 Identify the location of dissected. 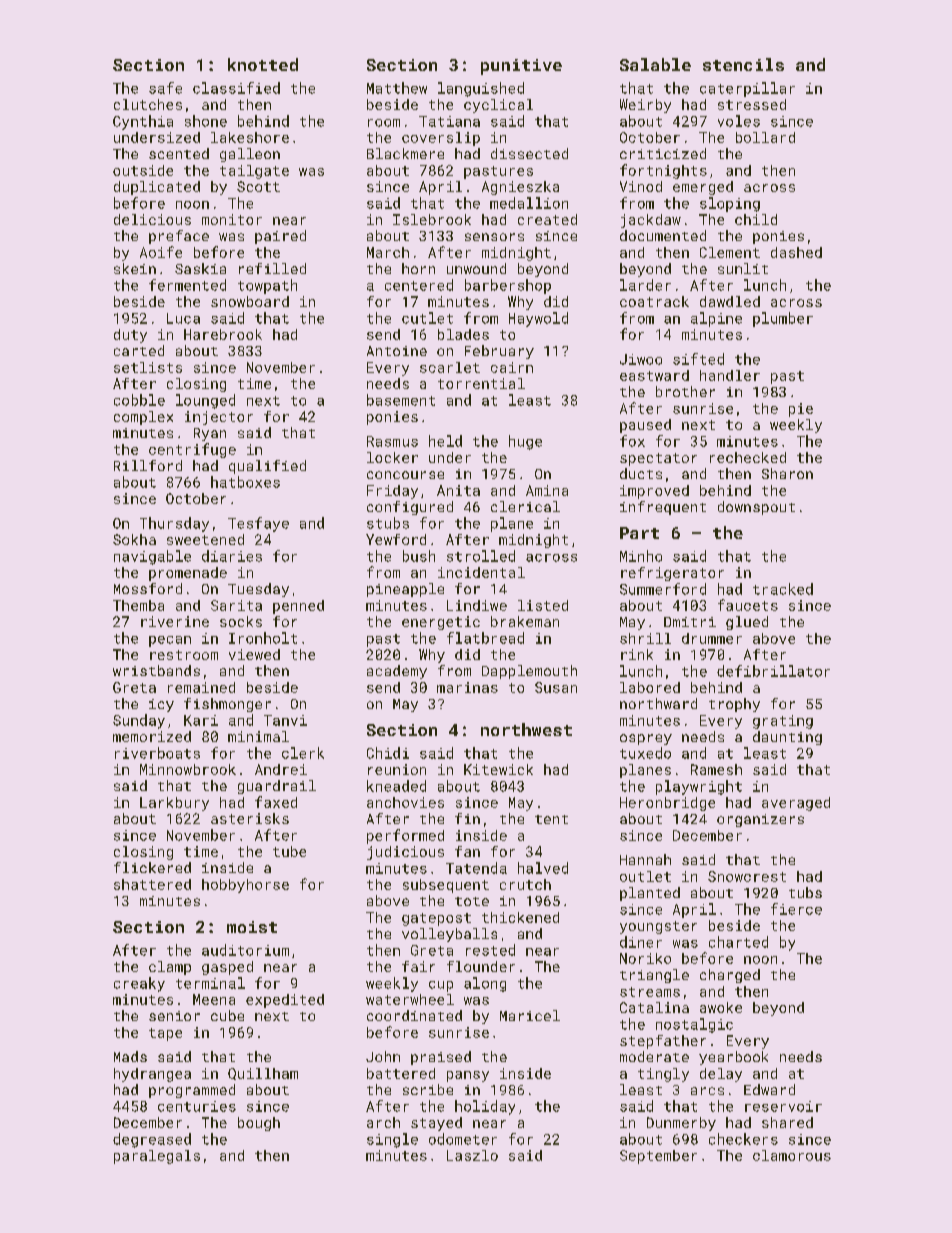
(529, 153).
